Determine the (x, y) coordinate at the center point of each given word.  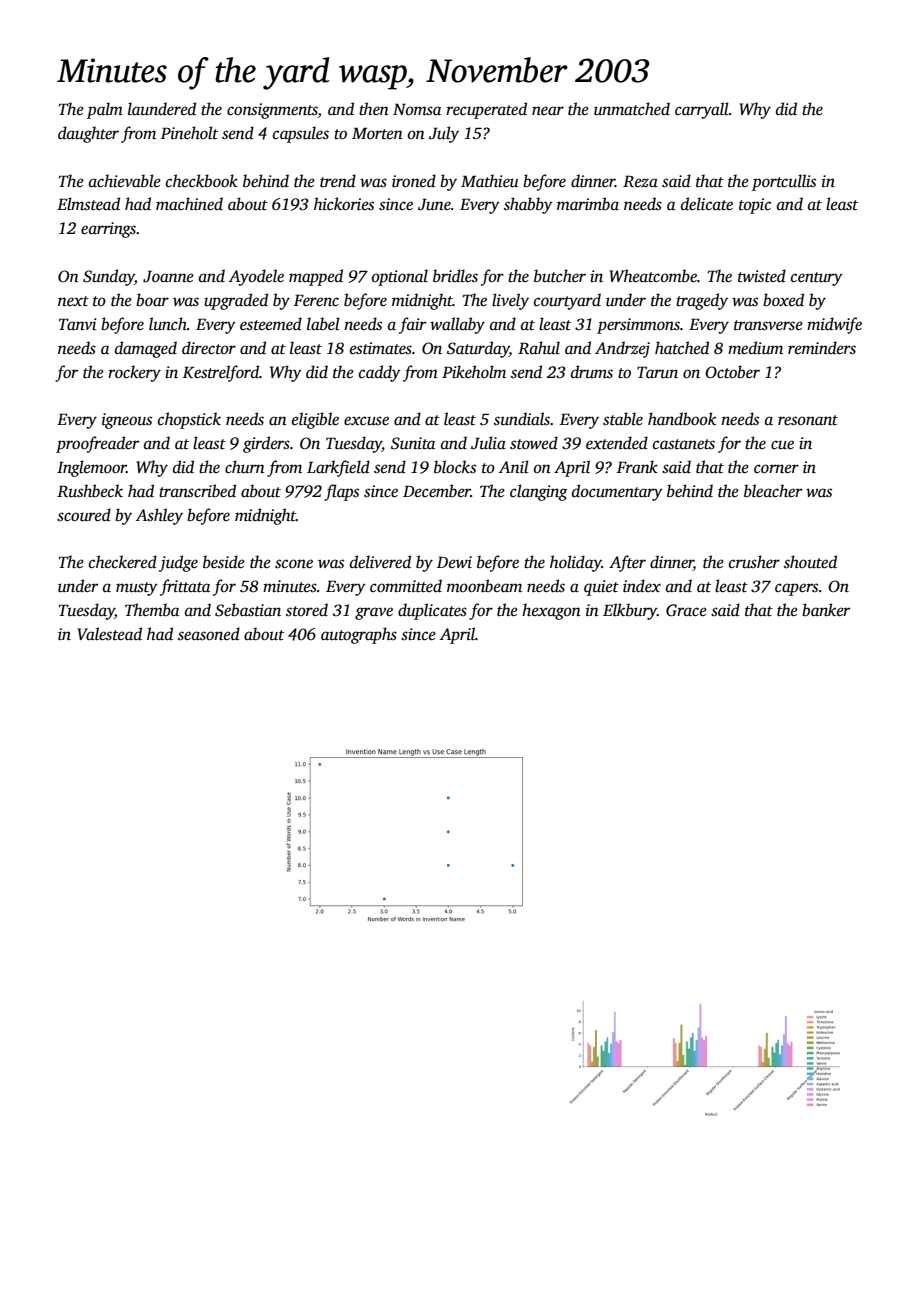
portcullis (784, 182)
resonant (808, 420)
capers (796, 589)
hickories (344, 204)
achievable (125, 181)
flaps (341, 492)
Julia (488, 443)
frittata (185, 587)
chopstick (189, 420)
